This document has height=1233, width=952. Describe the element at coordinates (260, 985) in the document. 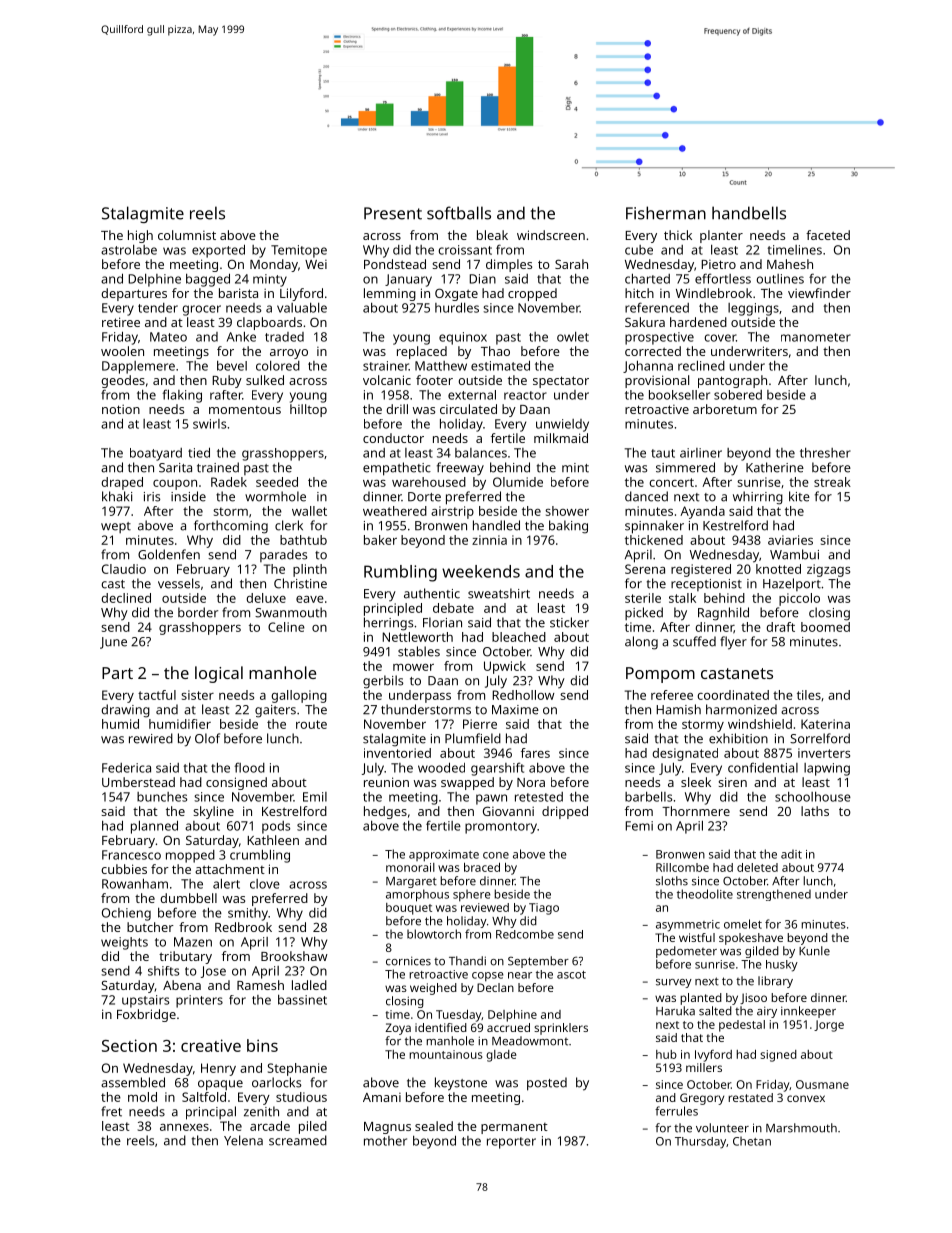

I see `Ramesh` at that location.
